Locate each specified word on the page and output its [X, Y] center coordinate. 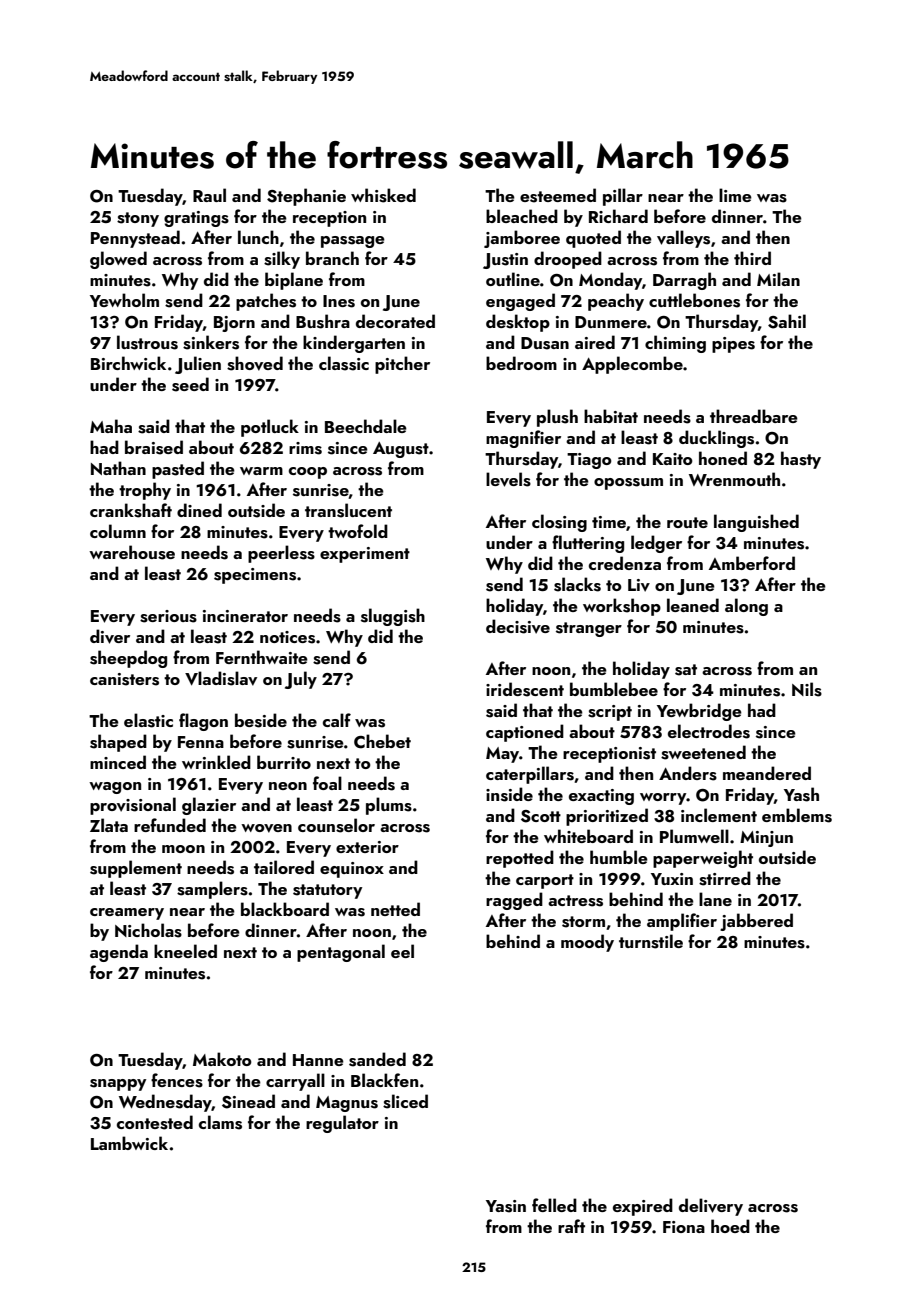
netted [395, 909]
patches [266, 302]
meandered [767, 773]
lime [735, 195]
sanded [377, 1059]
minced [118, 762]
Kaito [673, 459]
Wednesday [165, 1103]
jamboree [522, 239]
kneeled [185, 951]
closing [559, 523]
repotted [520, 859]
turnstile [651, 941]
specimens [255, 576]
